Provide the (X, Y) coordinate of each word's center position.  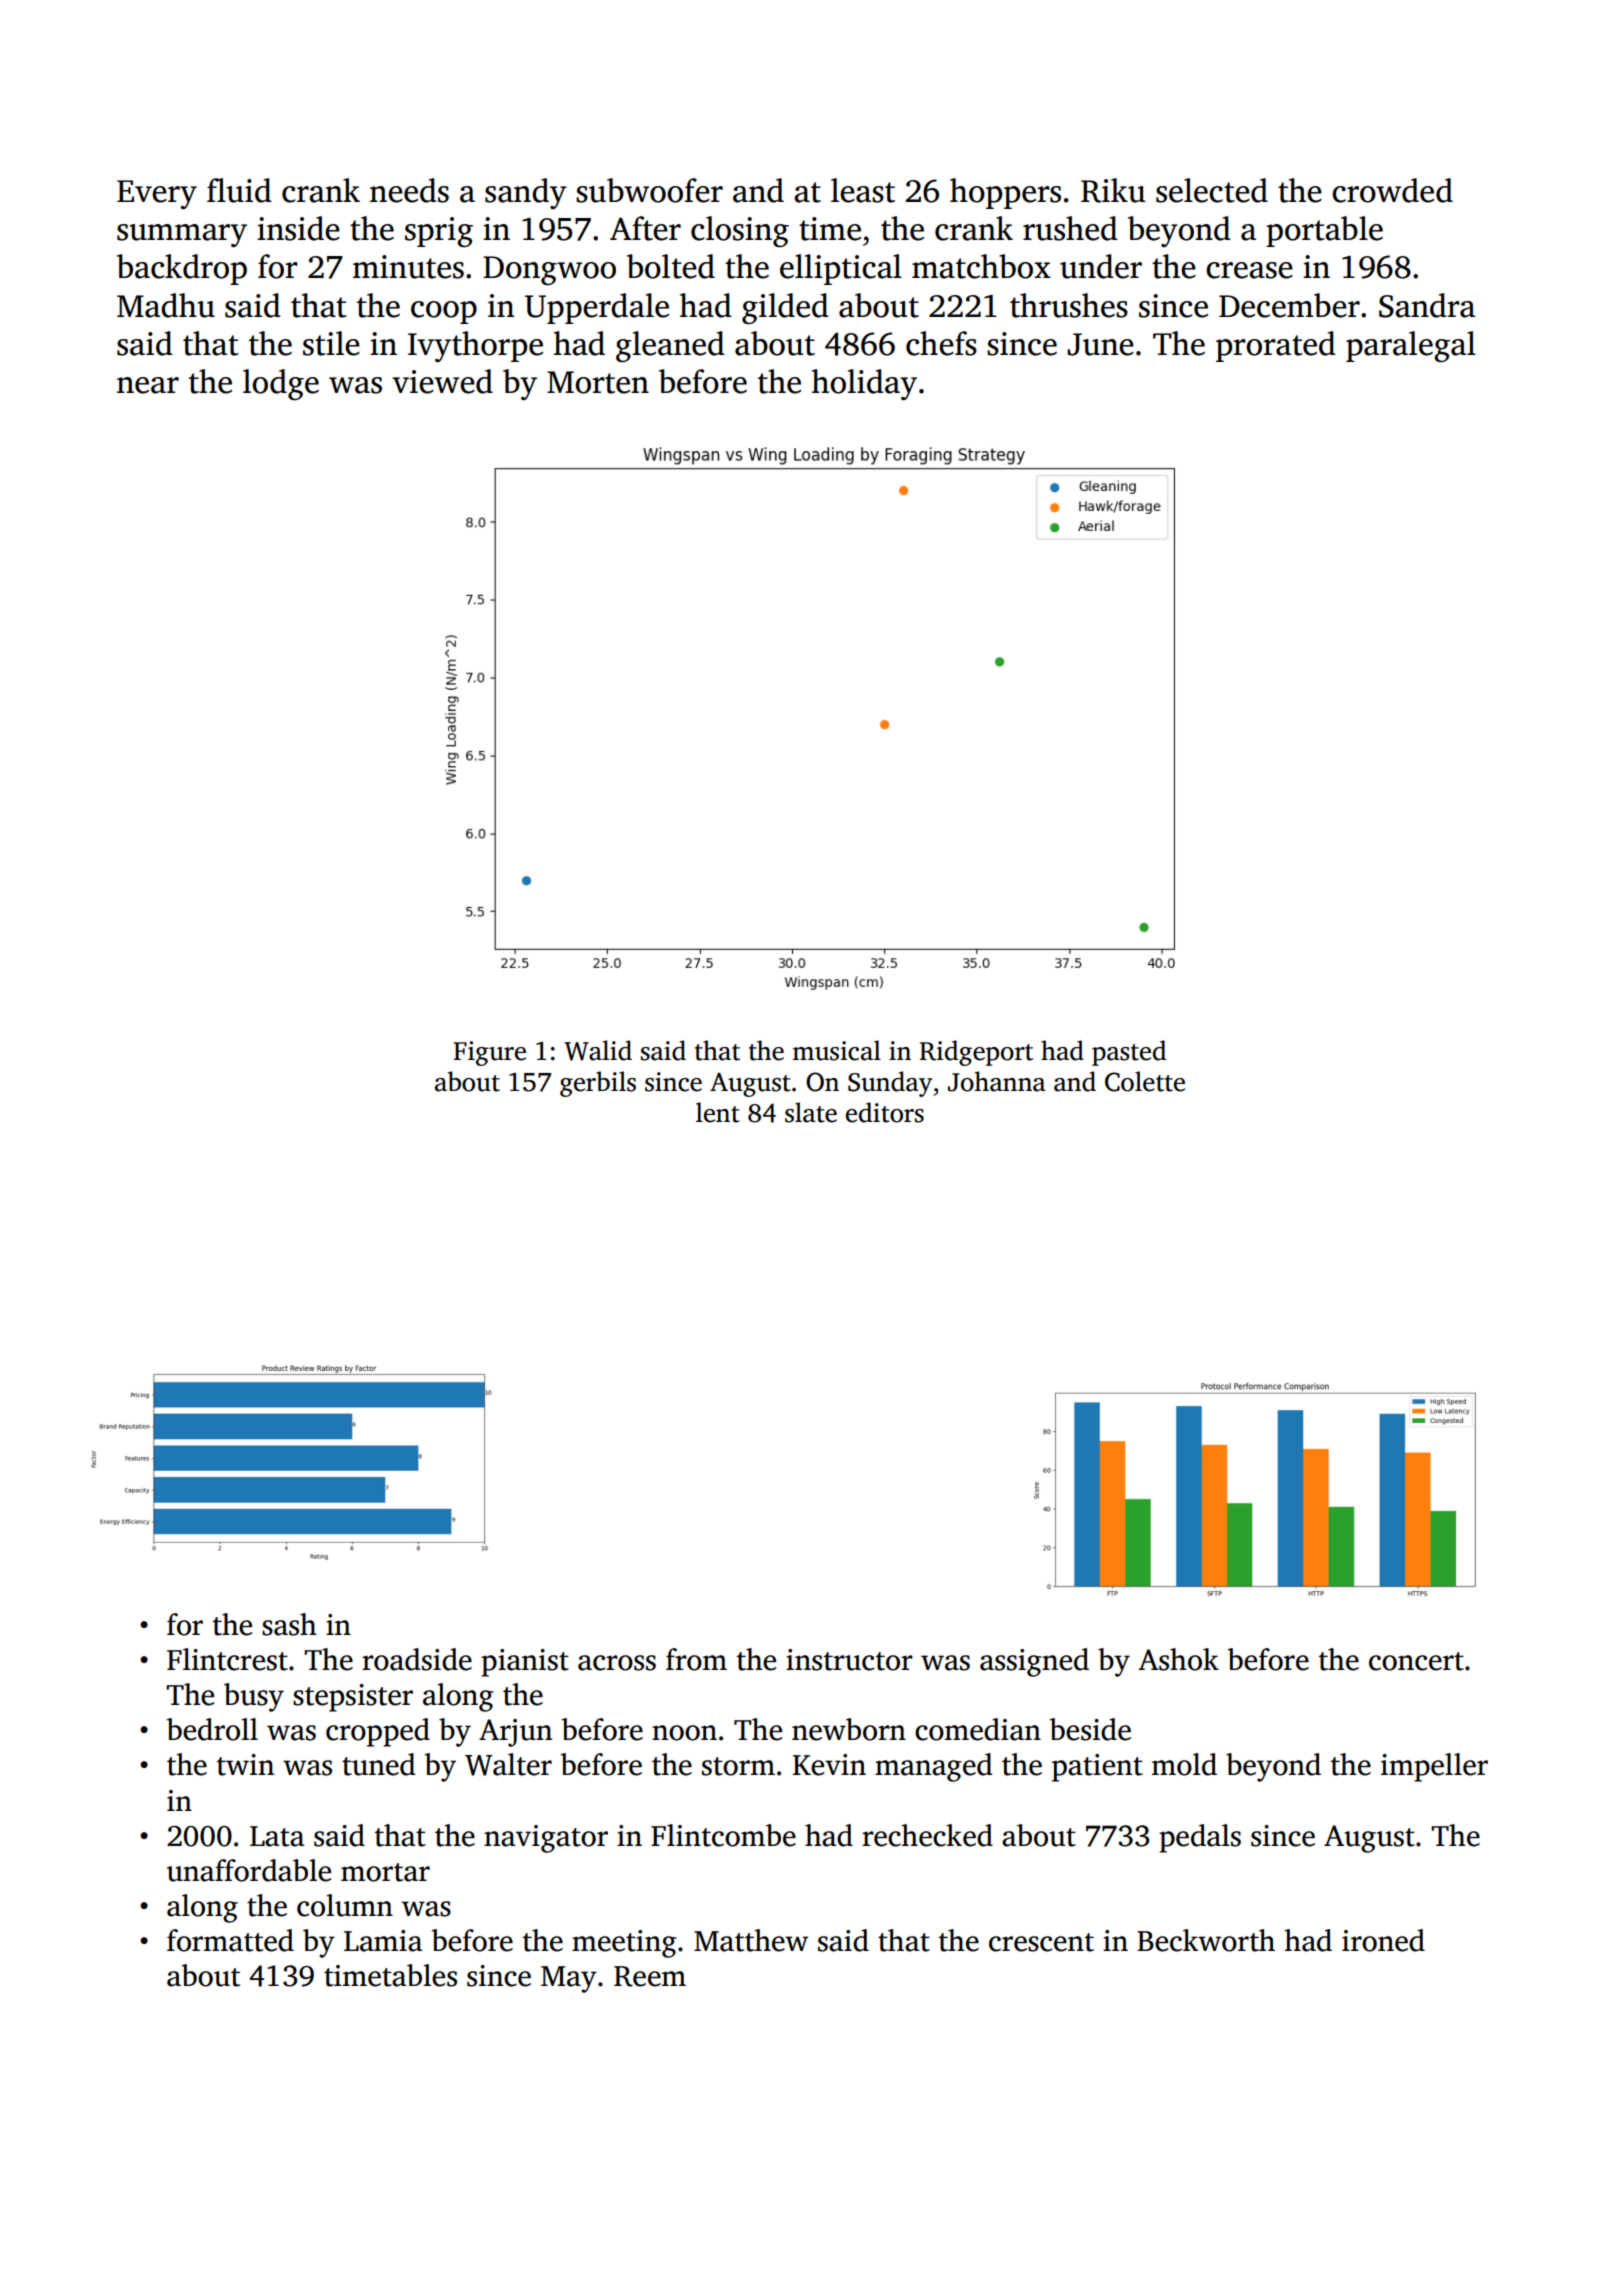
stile (331, 343)
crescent (1041, 1942)
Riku (1113, 190)
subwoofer (649, 190)
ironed (1383, 1940)
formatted (230, 1940)
